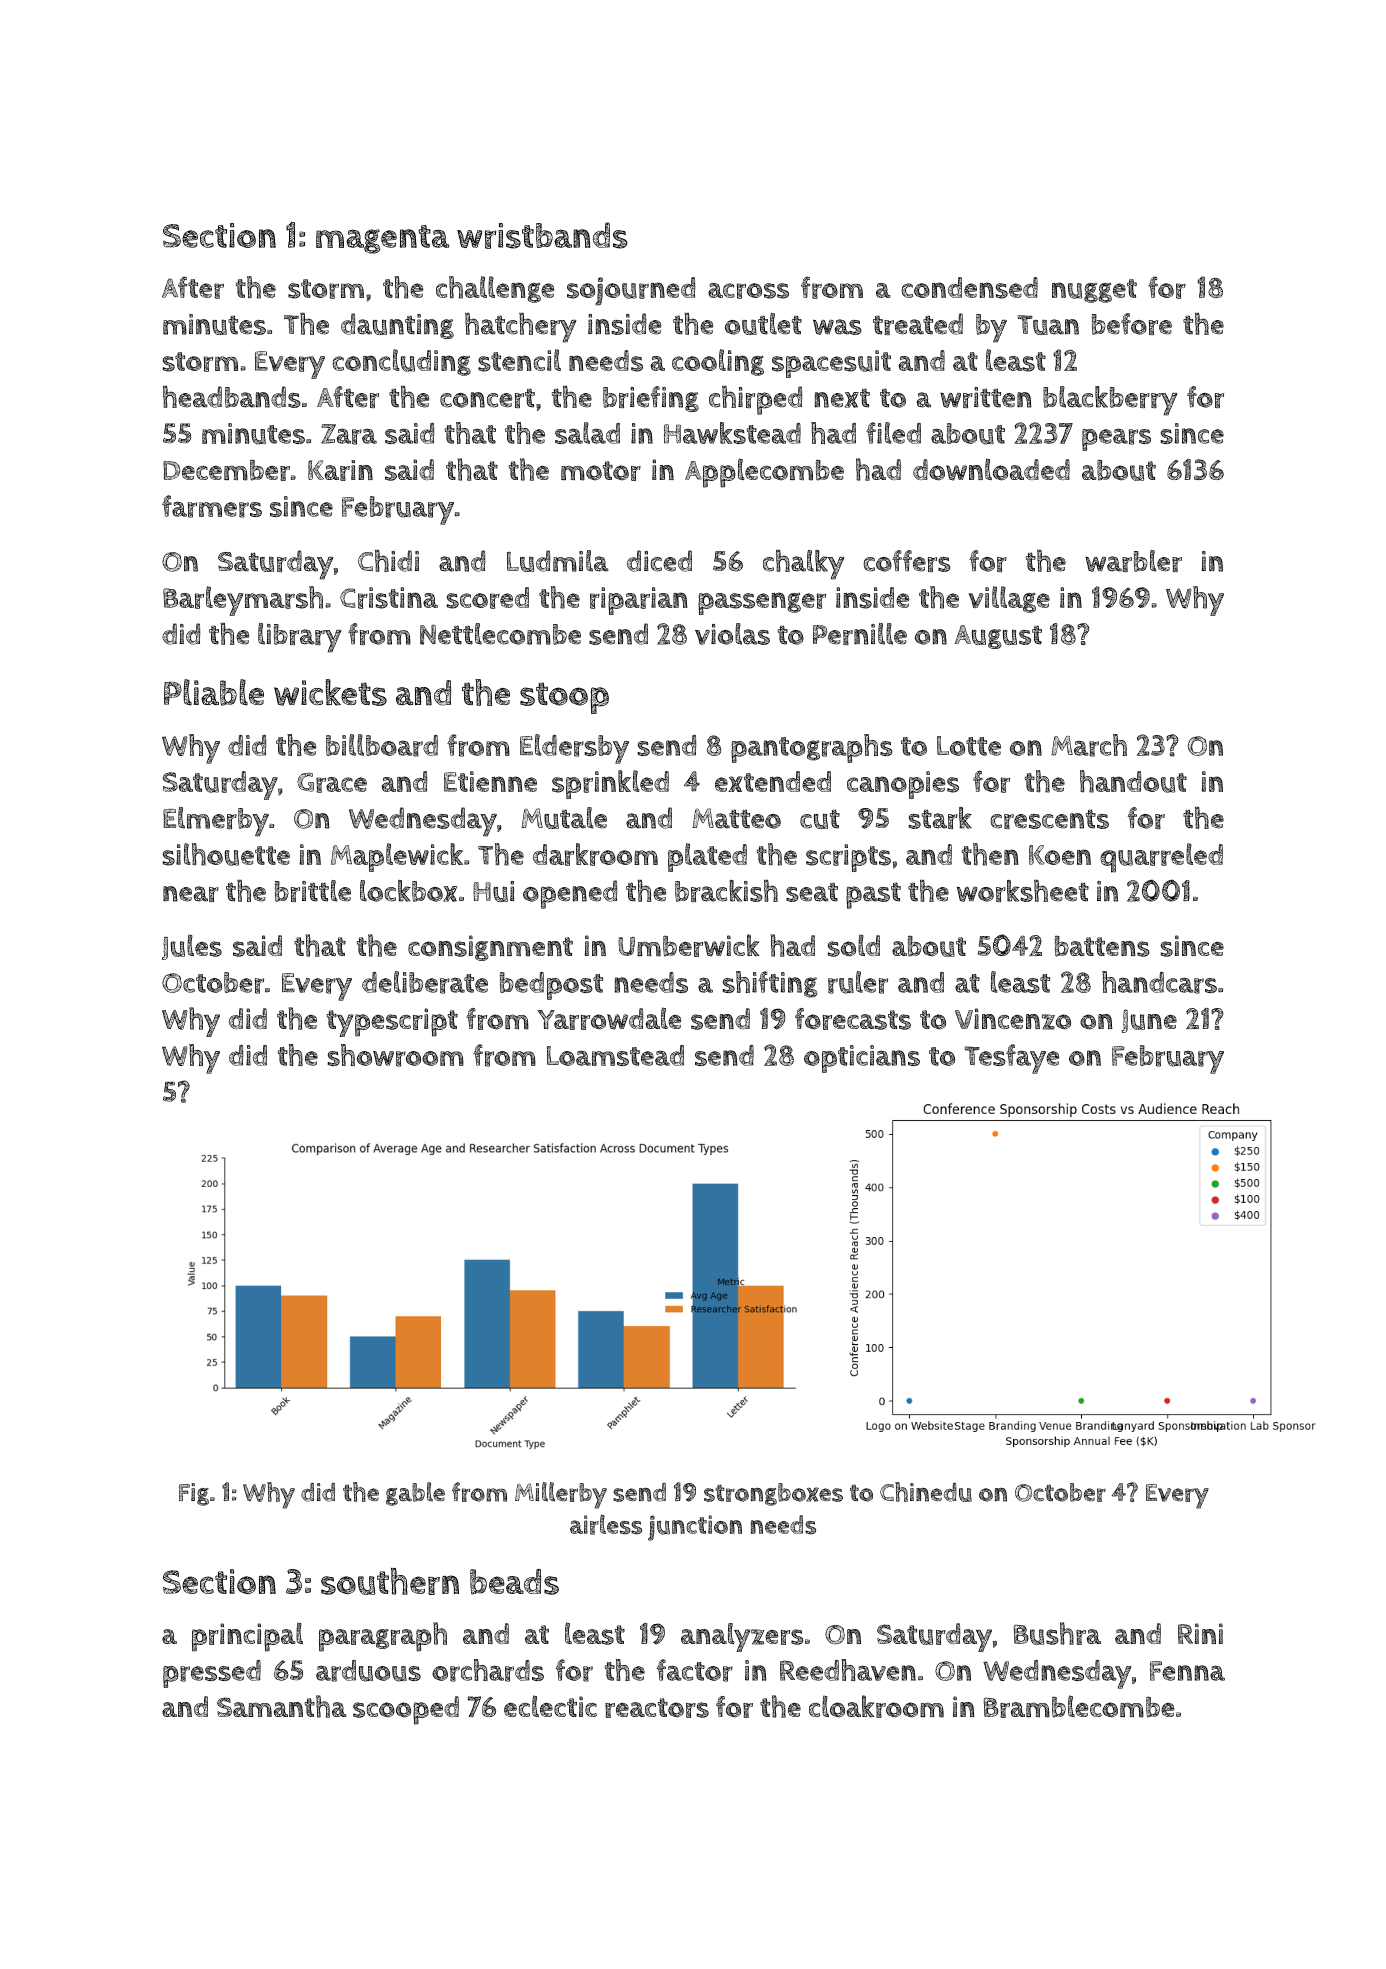  Describe the element at coordinates (542, 235) in the screenshot. I see `wristbands` at that location.
